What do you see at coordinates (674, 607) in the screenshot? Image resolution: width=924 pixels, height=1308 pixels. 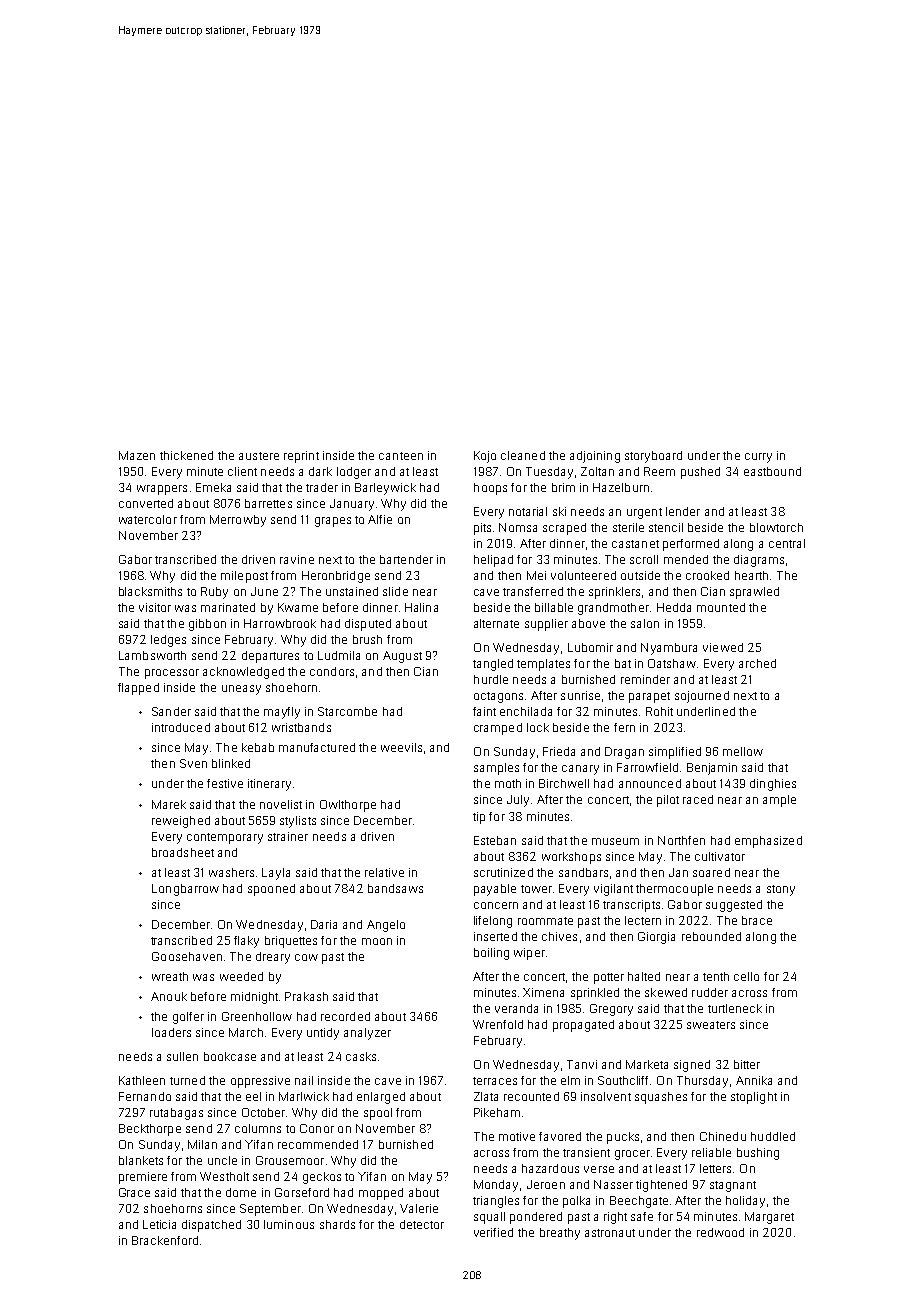 I see `Hedda` at bounding box center [674, 607].
